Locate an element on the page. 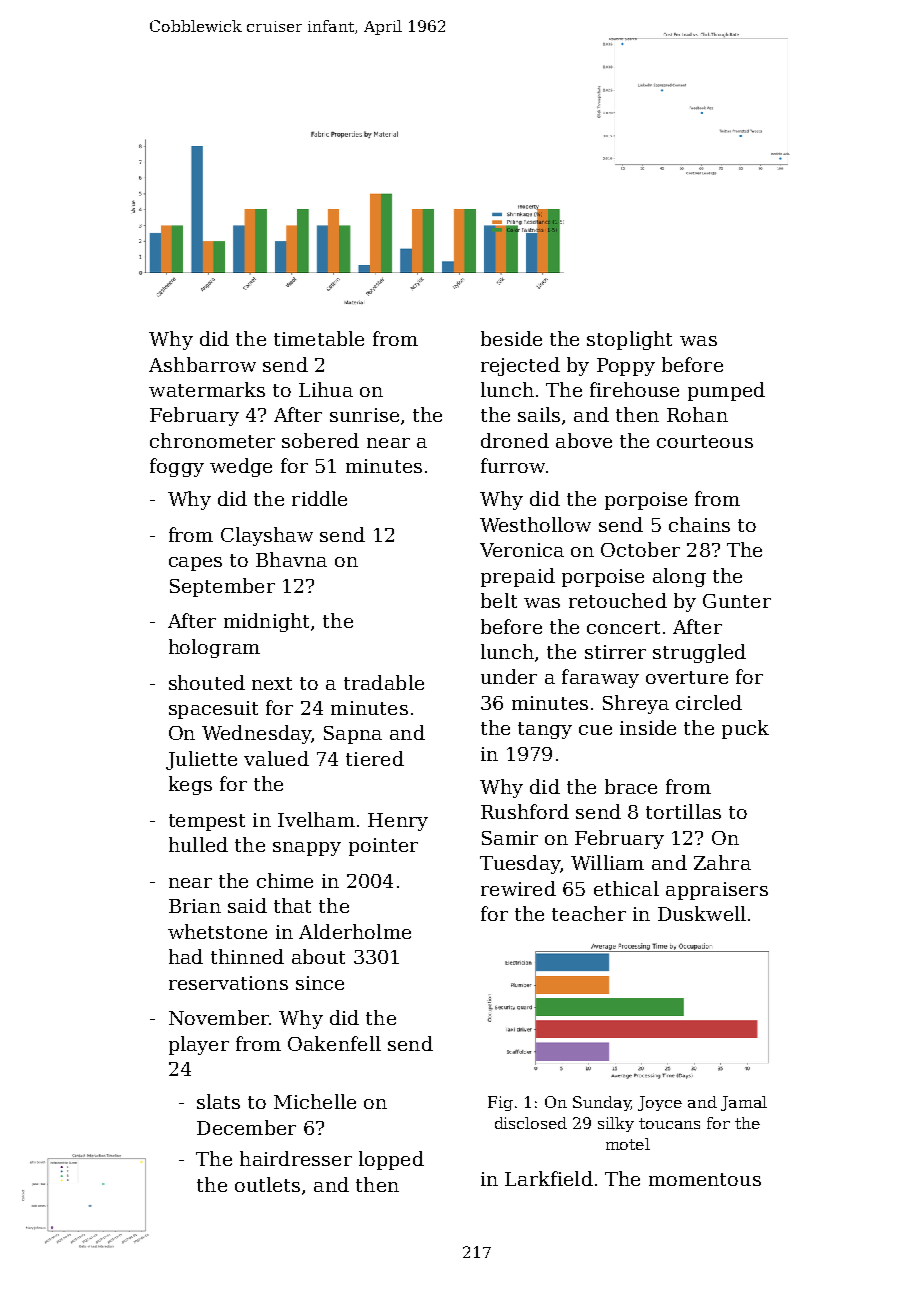 The image size is (924, 1311). Alderholme is located at coordinates (355, 931).
